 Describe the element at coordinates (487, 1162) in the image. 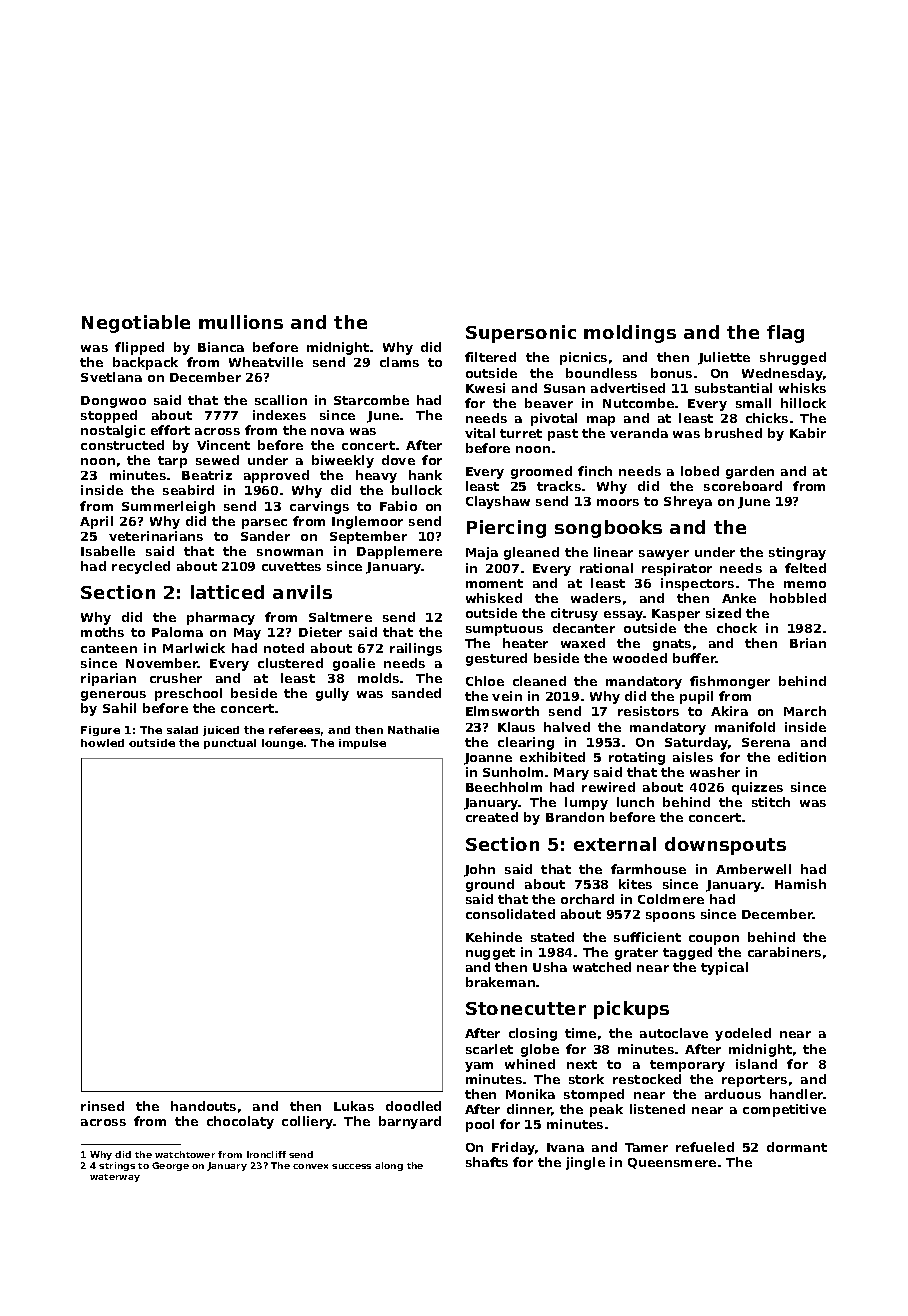

I see `shafts` at that location.
